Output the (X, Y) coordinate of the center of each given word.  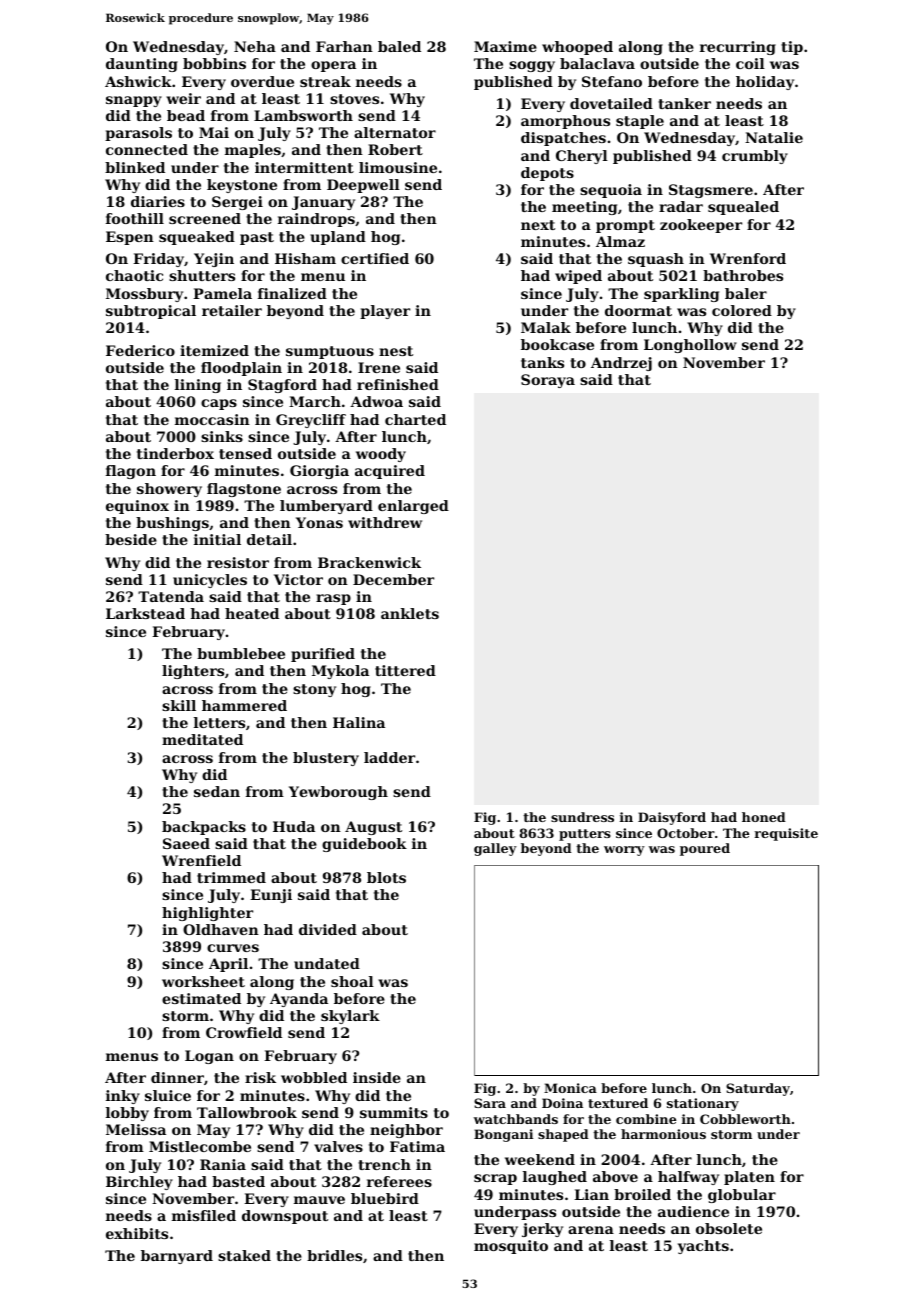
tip (792, 48)
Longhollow (690, 346)
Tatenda (171, 596)
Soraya (548, 381)
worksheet (203, 981)
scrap (495, 1179)
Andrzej (621, 364)
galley (495, 849)
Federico (140, 350)
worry (624, 851)
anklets (410, 613)
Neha (255, 46)
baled (399, 46)
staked (244, 1255)
